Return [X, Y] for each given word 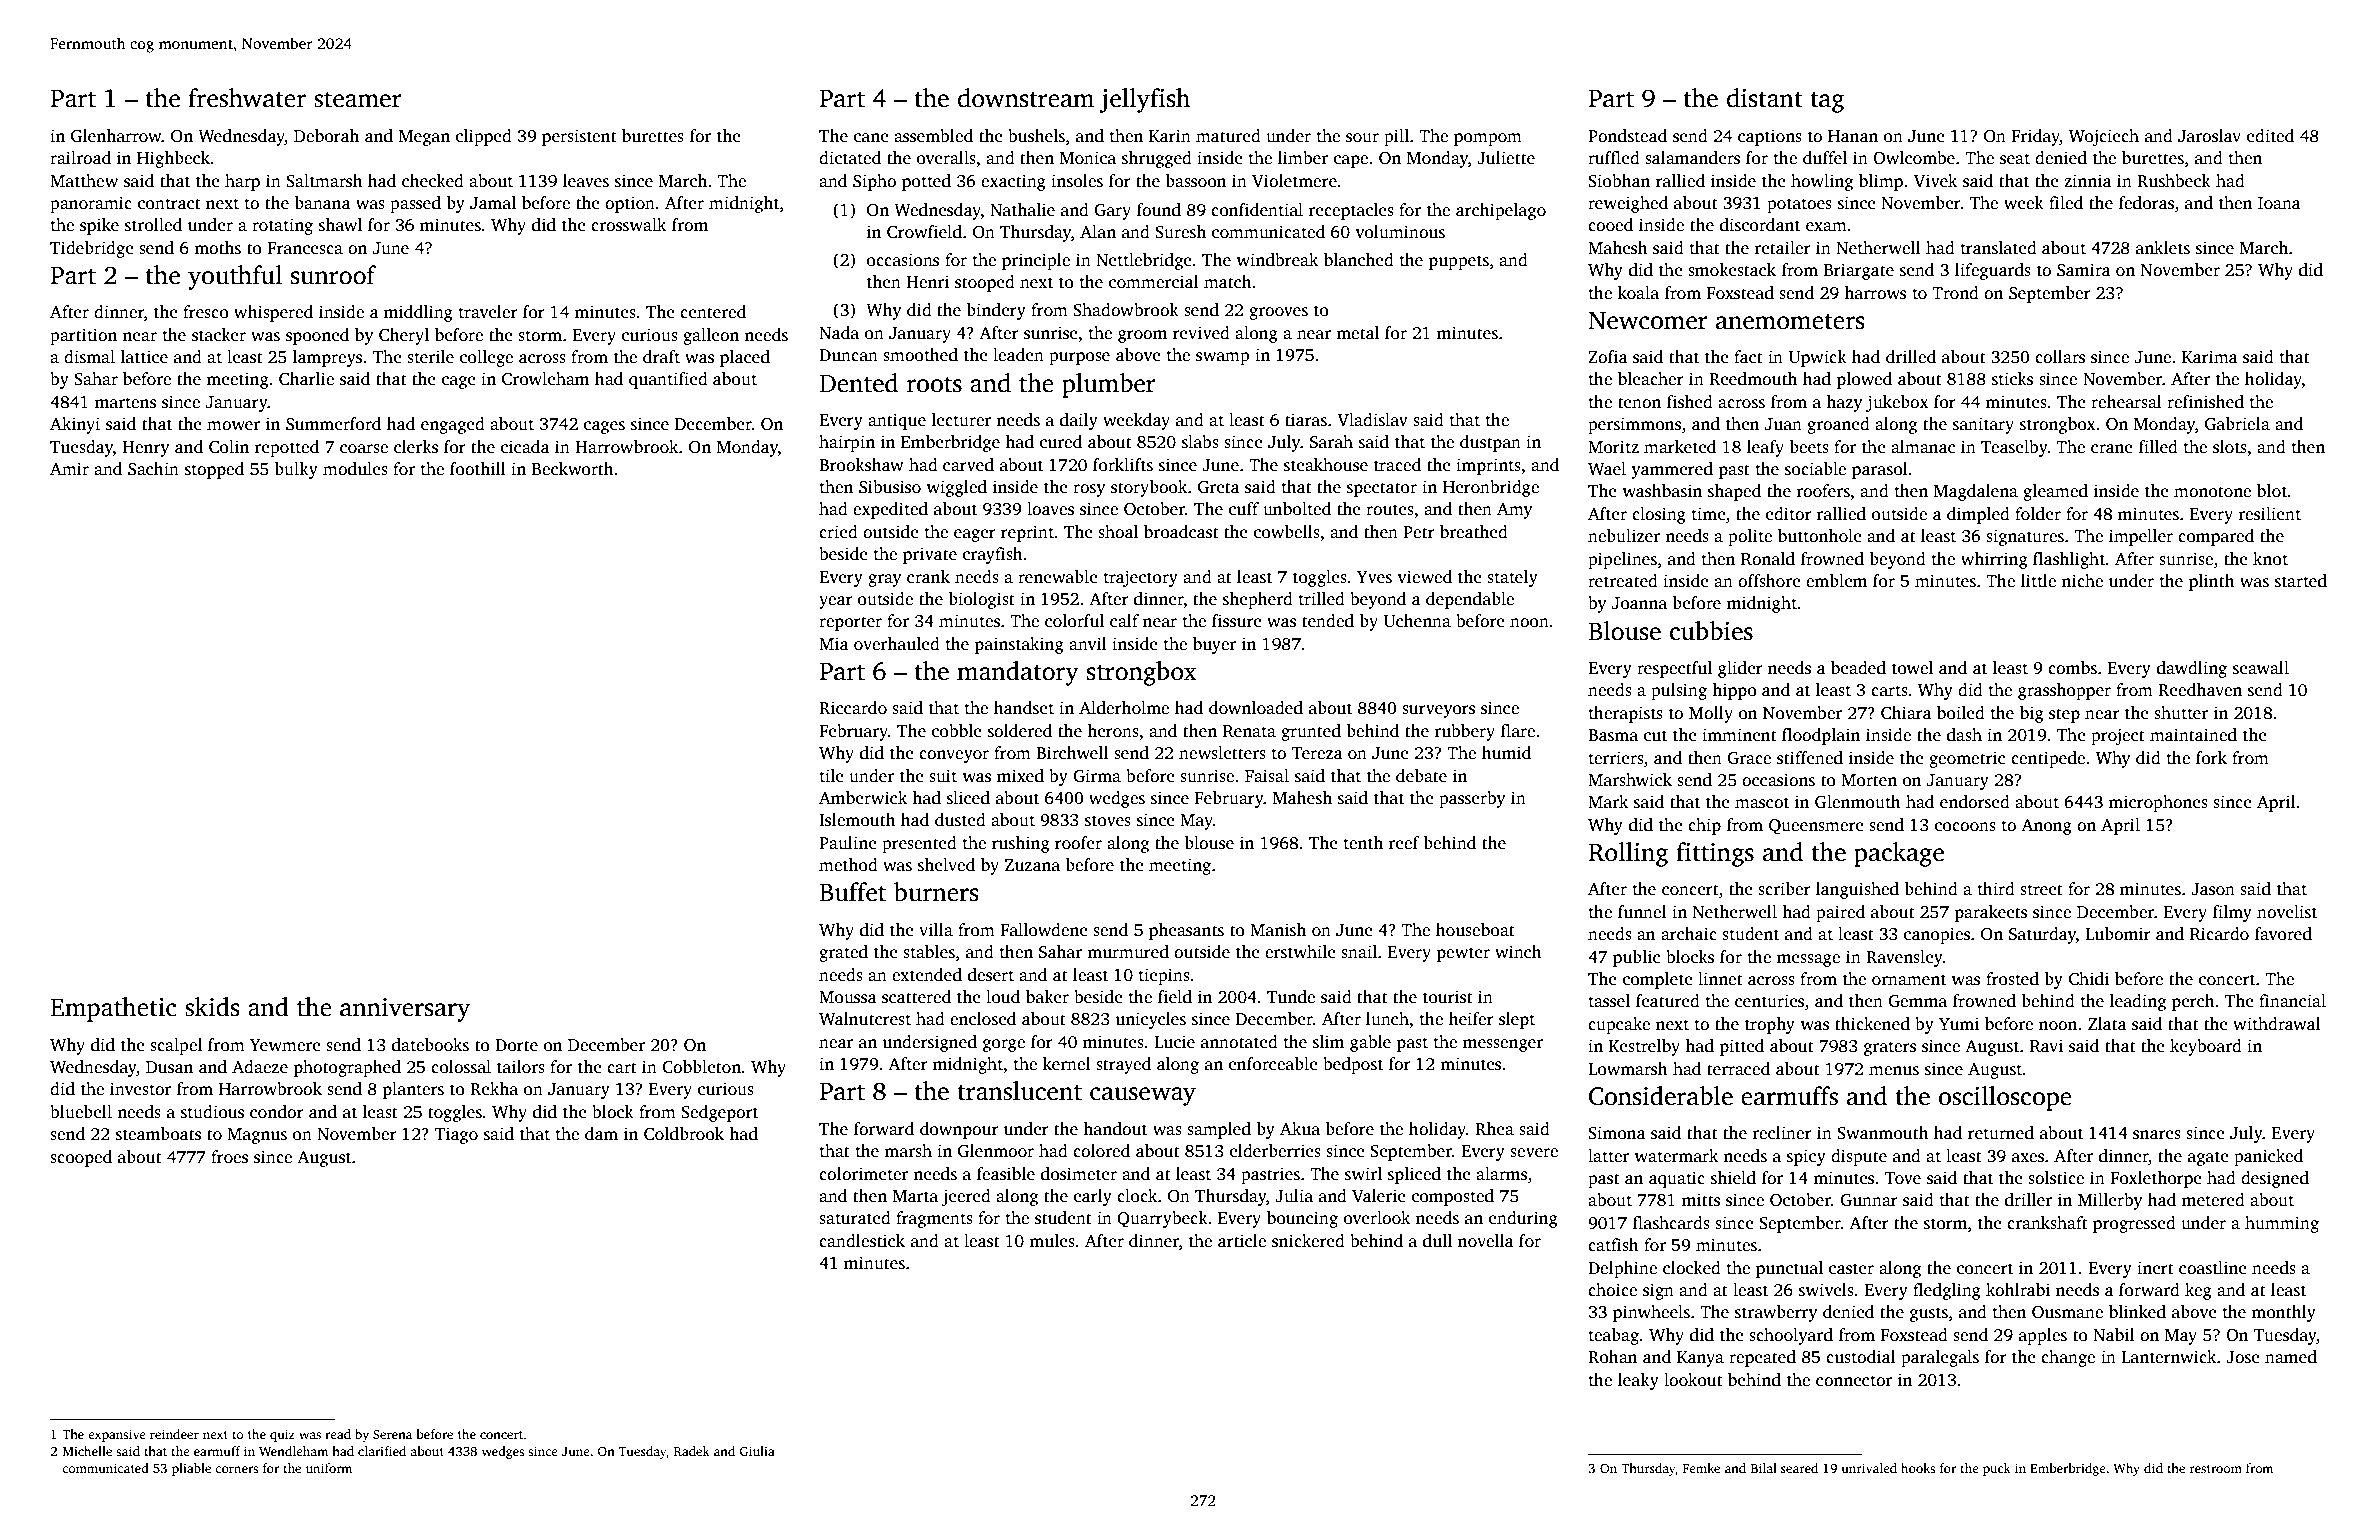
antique [897, 421]
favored [2283, 934]
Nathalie [1022, 210]
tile [832, 776]
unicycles [1151, 1020]
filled [2158, 447]
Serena [392, 1434]
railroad [80, 158]
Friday [2035, 137]
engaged [453, 425]
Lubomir [2118, 934]
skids [212, 1007]
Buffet [852, 892]
